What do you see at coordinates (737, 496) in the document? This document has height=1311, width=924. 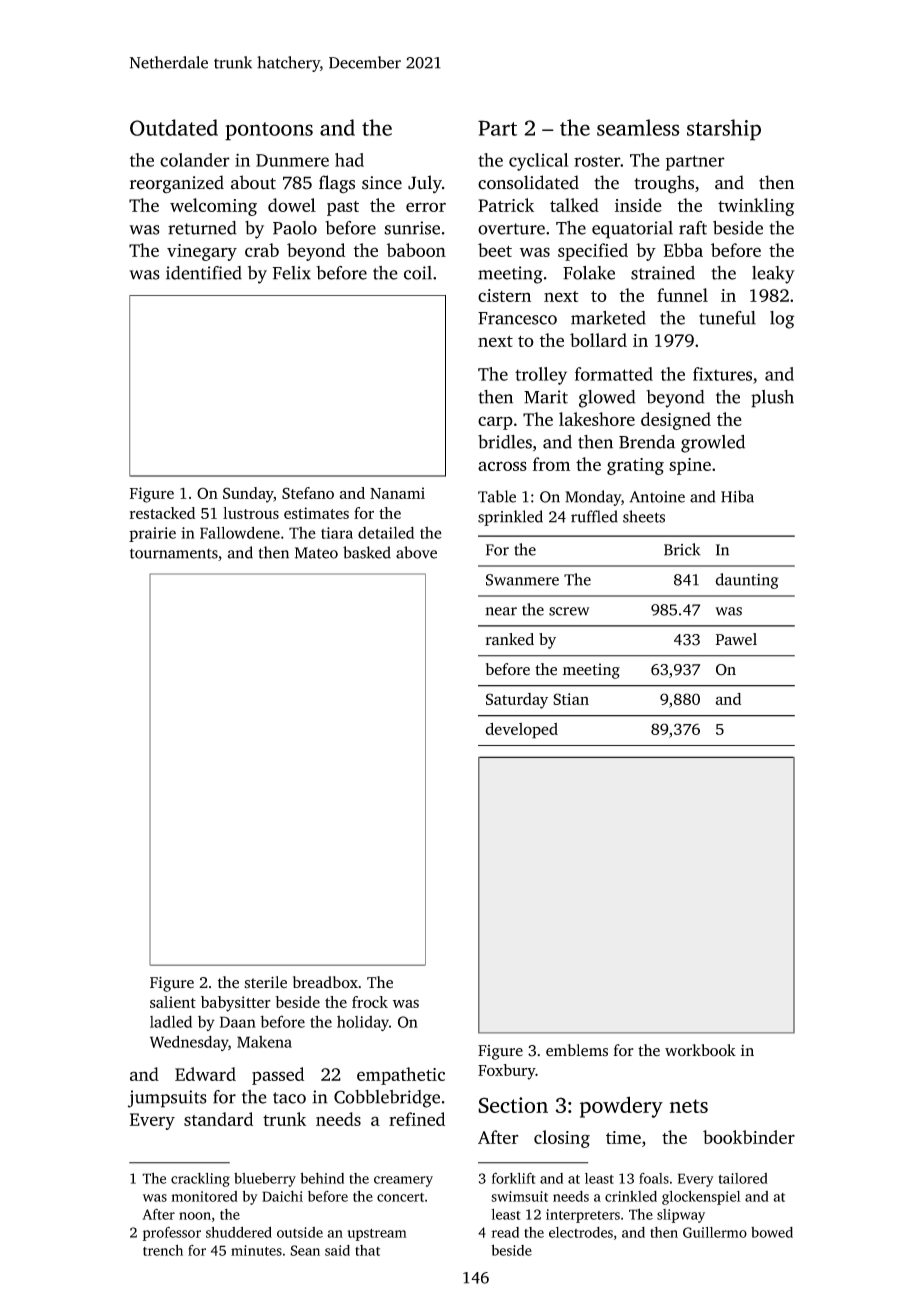 I see `Hiba` at bounding box center [737, 496].
